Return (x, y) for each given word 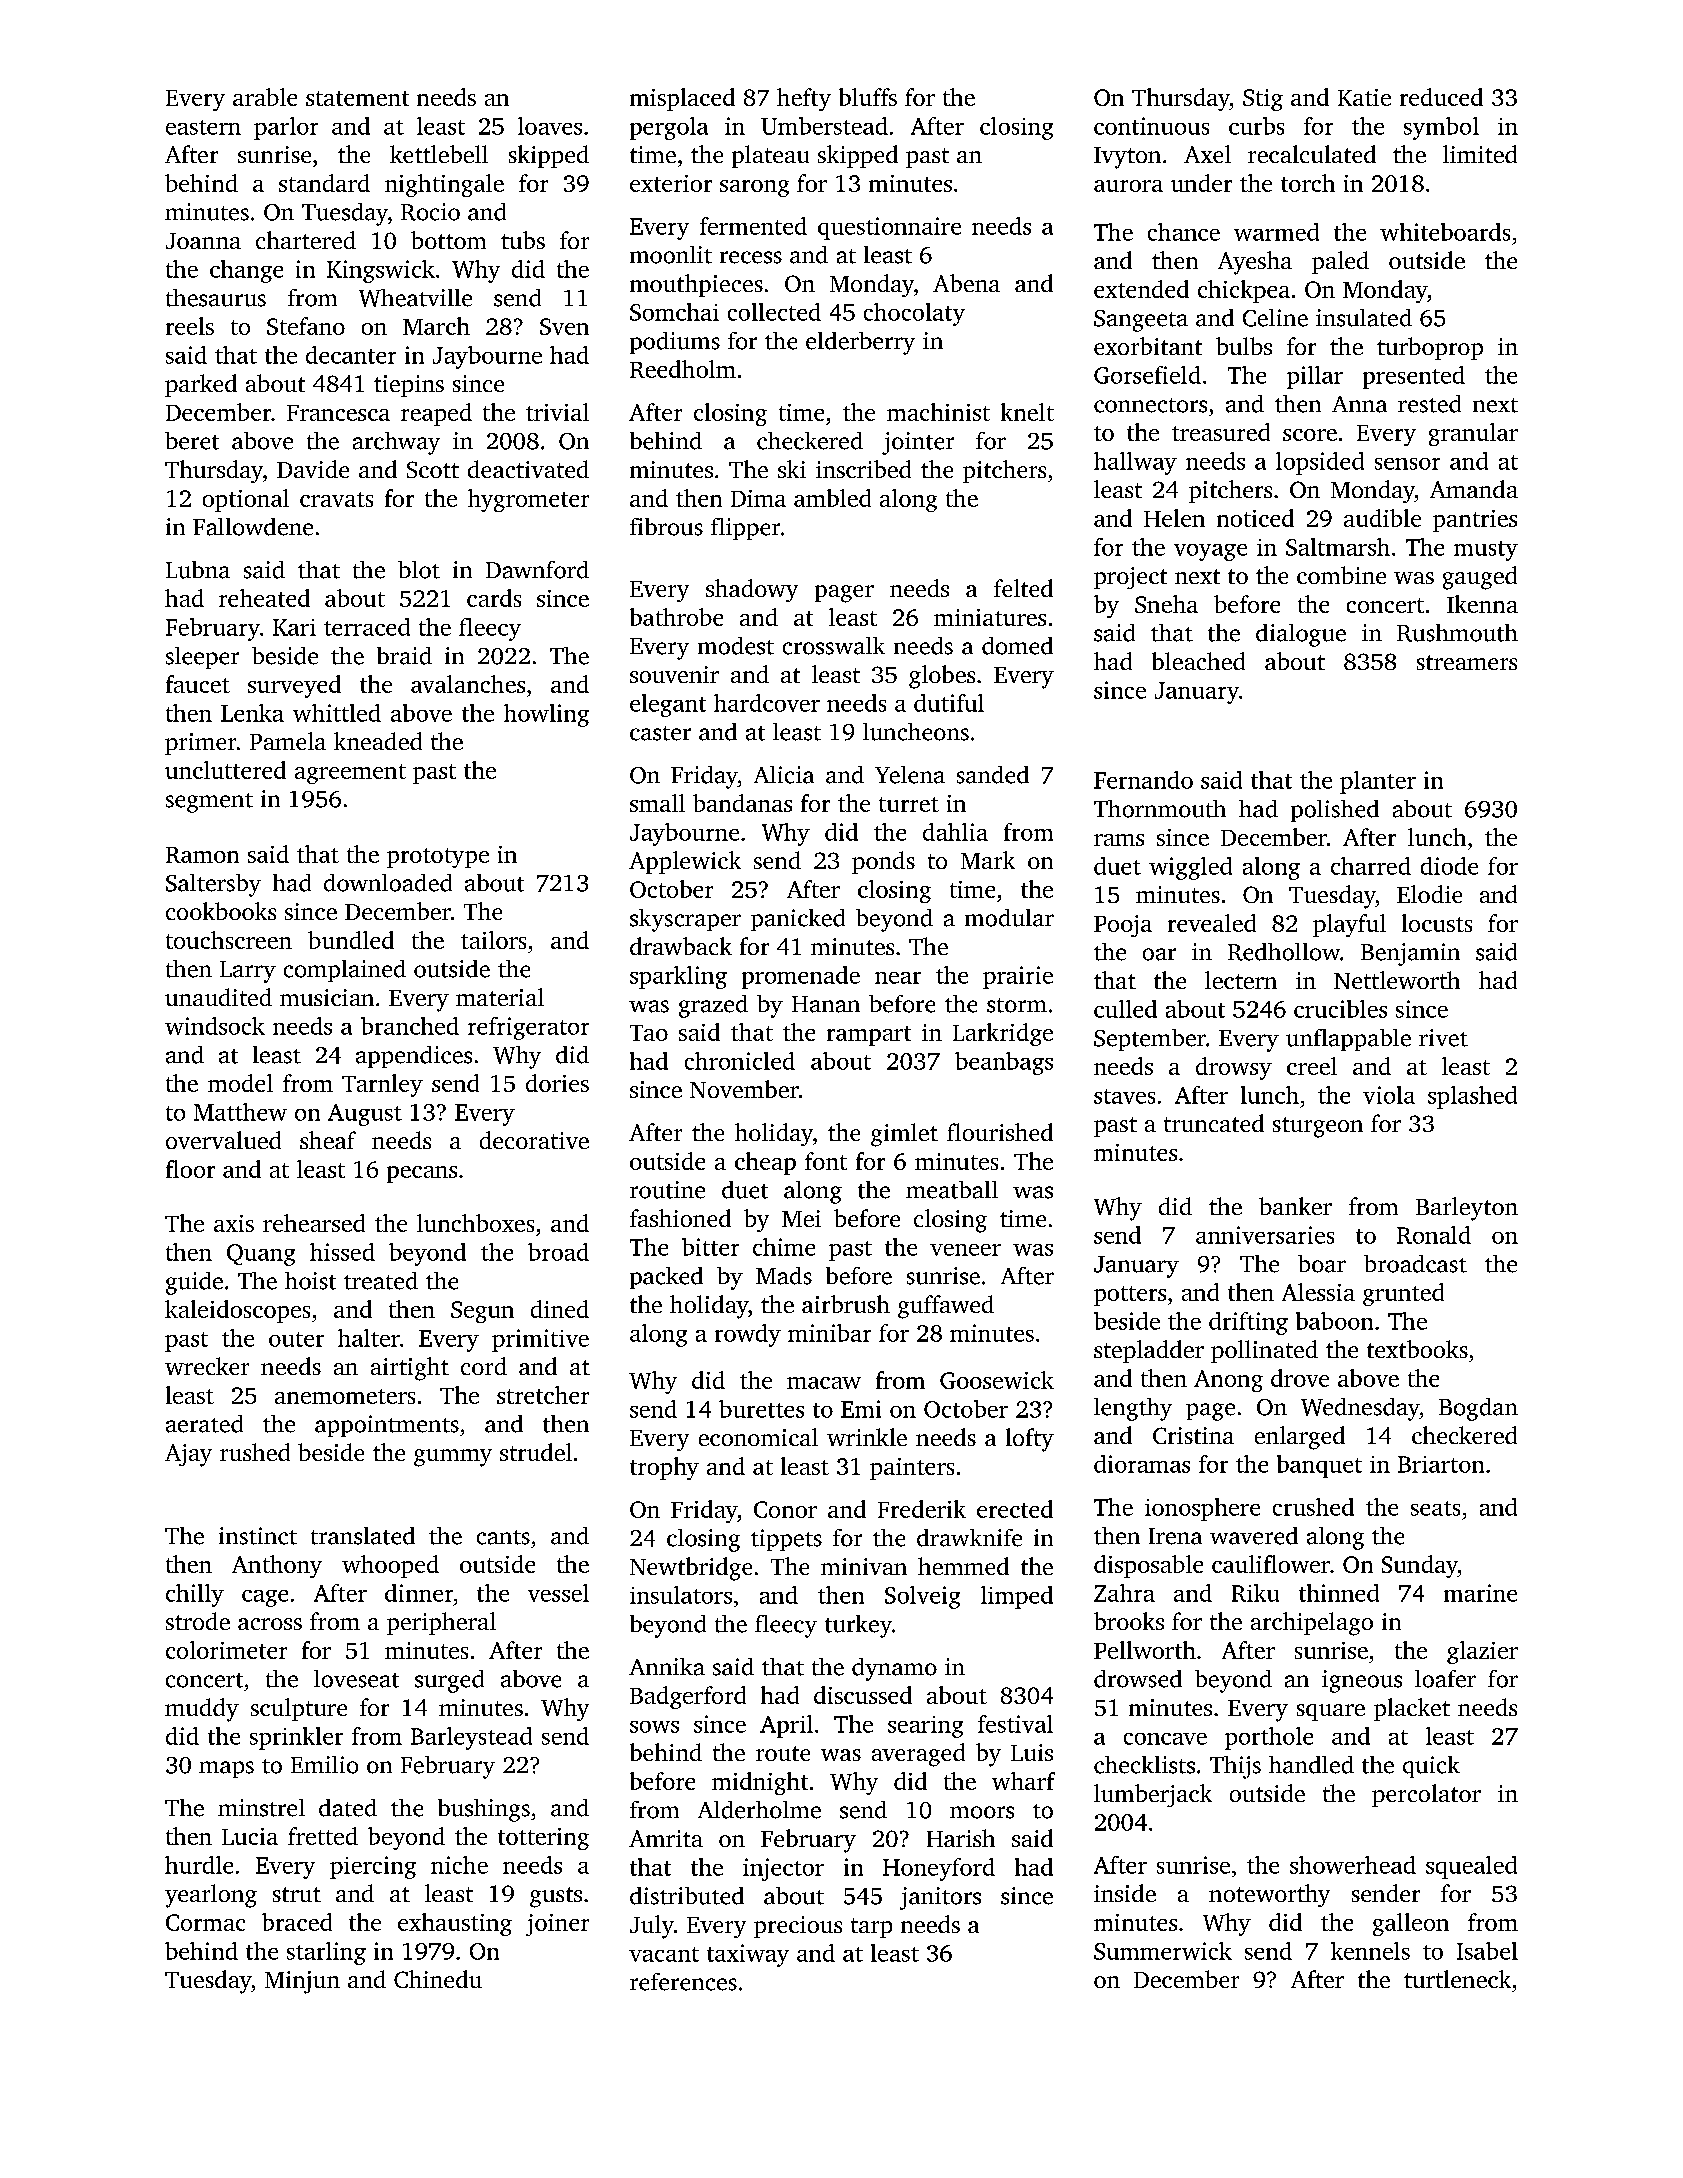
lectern (1241, 980)
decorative (534, 1140)
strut (297, 1894)
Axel (1207, 154)
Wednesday (1360, 1409)
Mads (784, 1276)
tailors (493, 940)
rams (1119, 840)
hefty (804, 99)
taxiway (748, 1955)
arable (265, 97)
